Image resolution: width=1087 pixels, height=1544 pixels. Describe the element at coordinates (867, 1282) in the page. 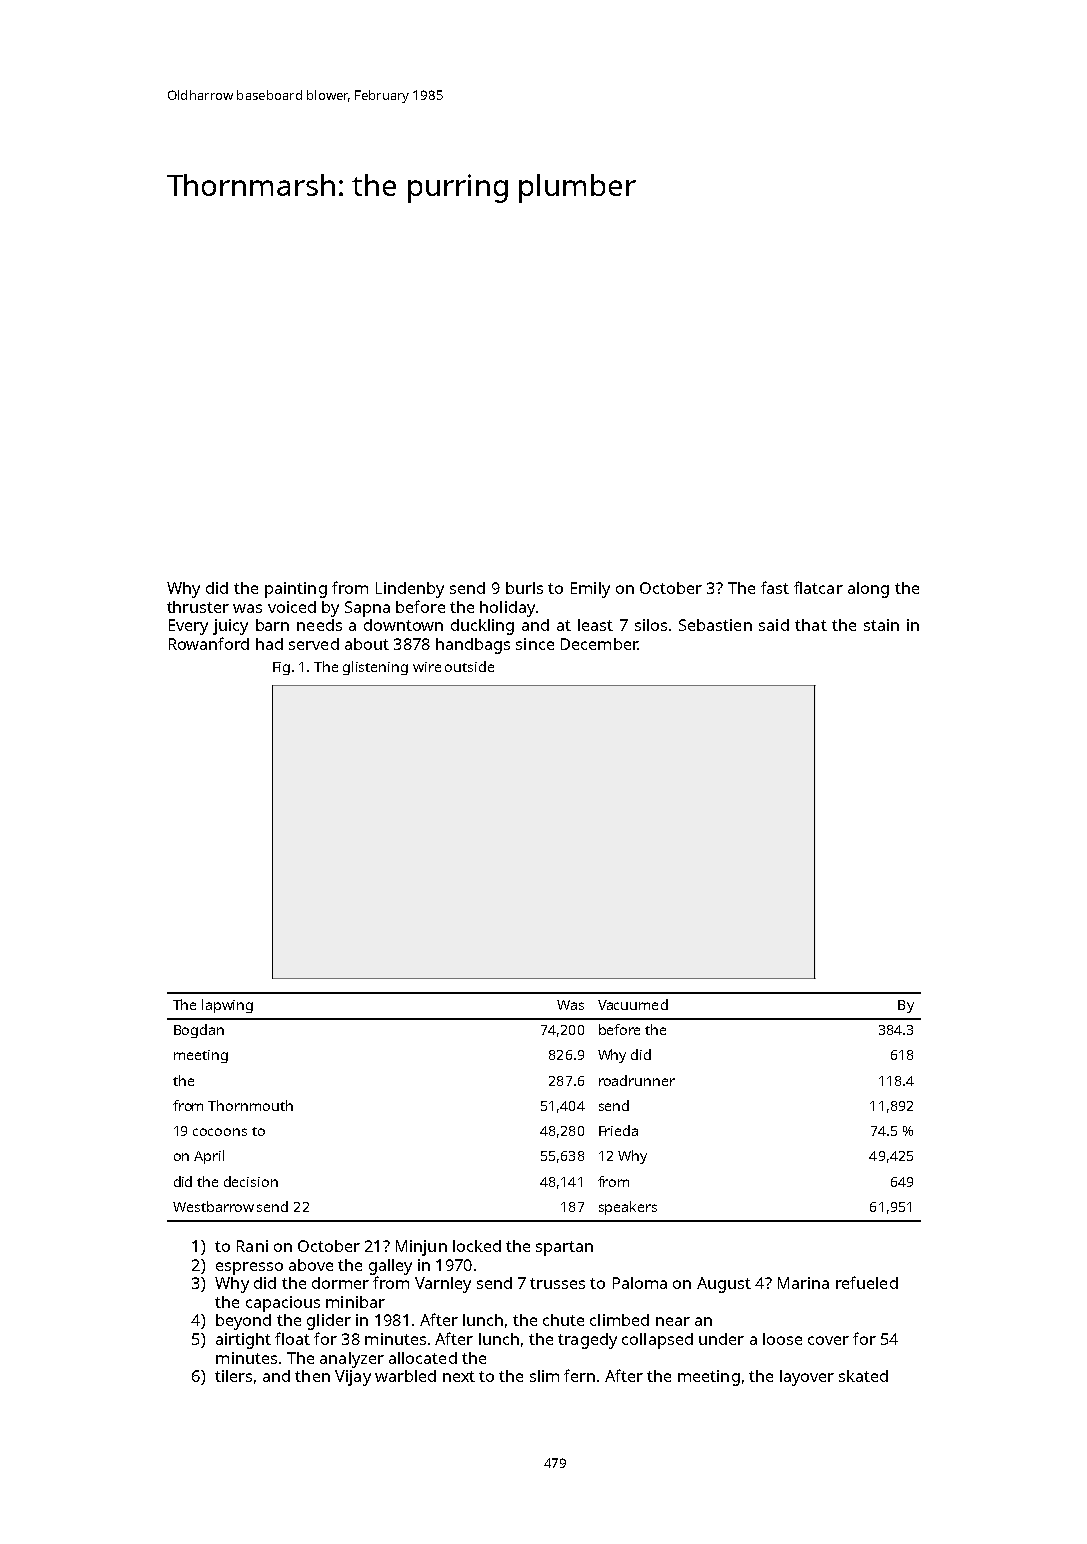

I see `refueled` at that location.
